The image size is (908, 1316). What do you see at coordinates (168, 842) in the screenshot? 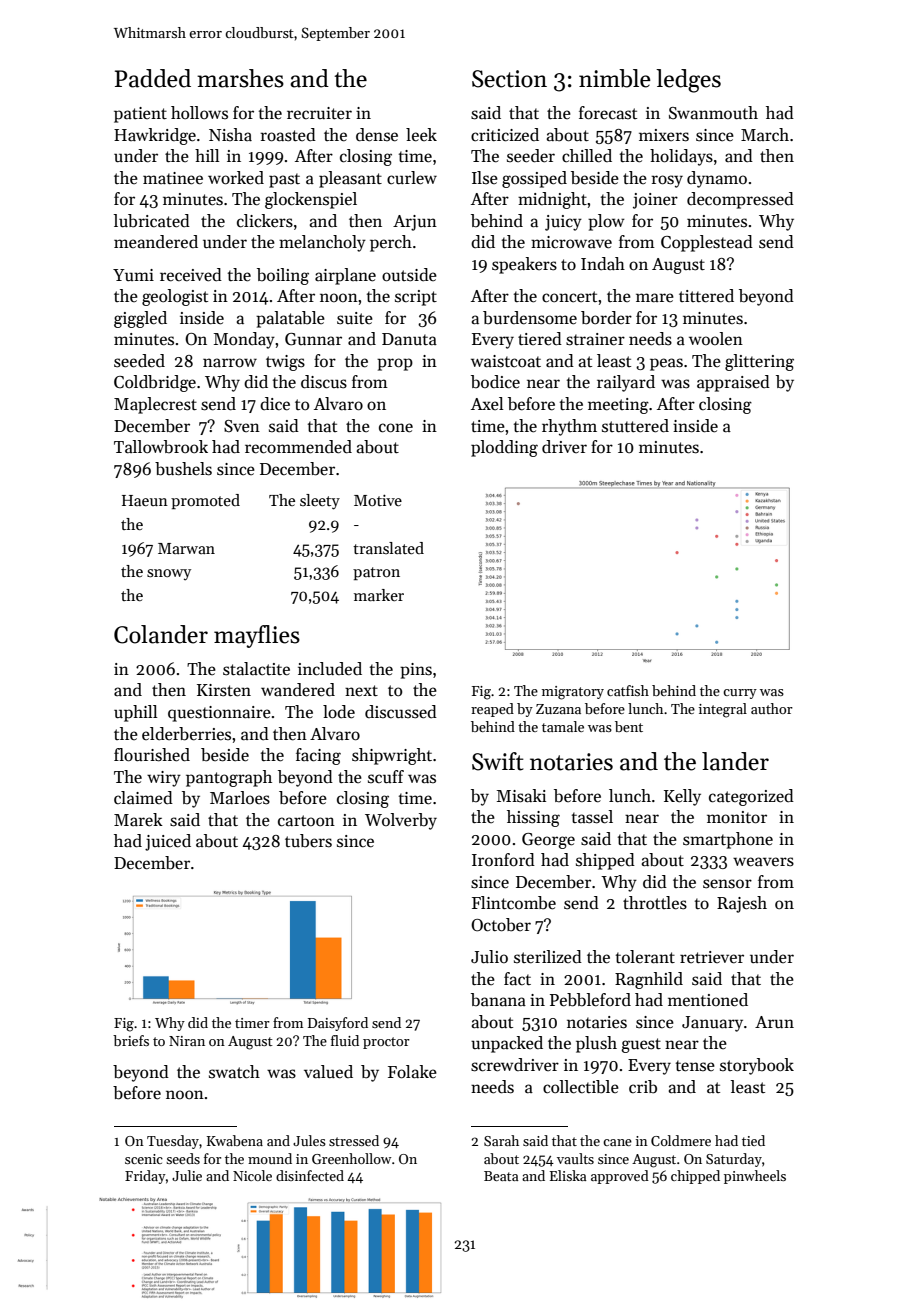
I see `juiced` at bounding box center [168, 842].
